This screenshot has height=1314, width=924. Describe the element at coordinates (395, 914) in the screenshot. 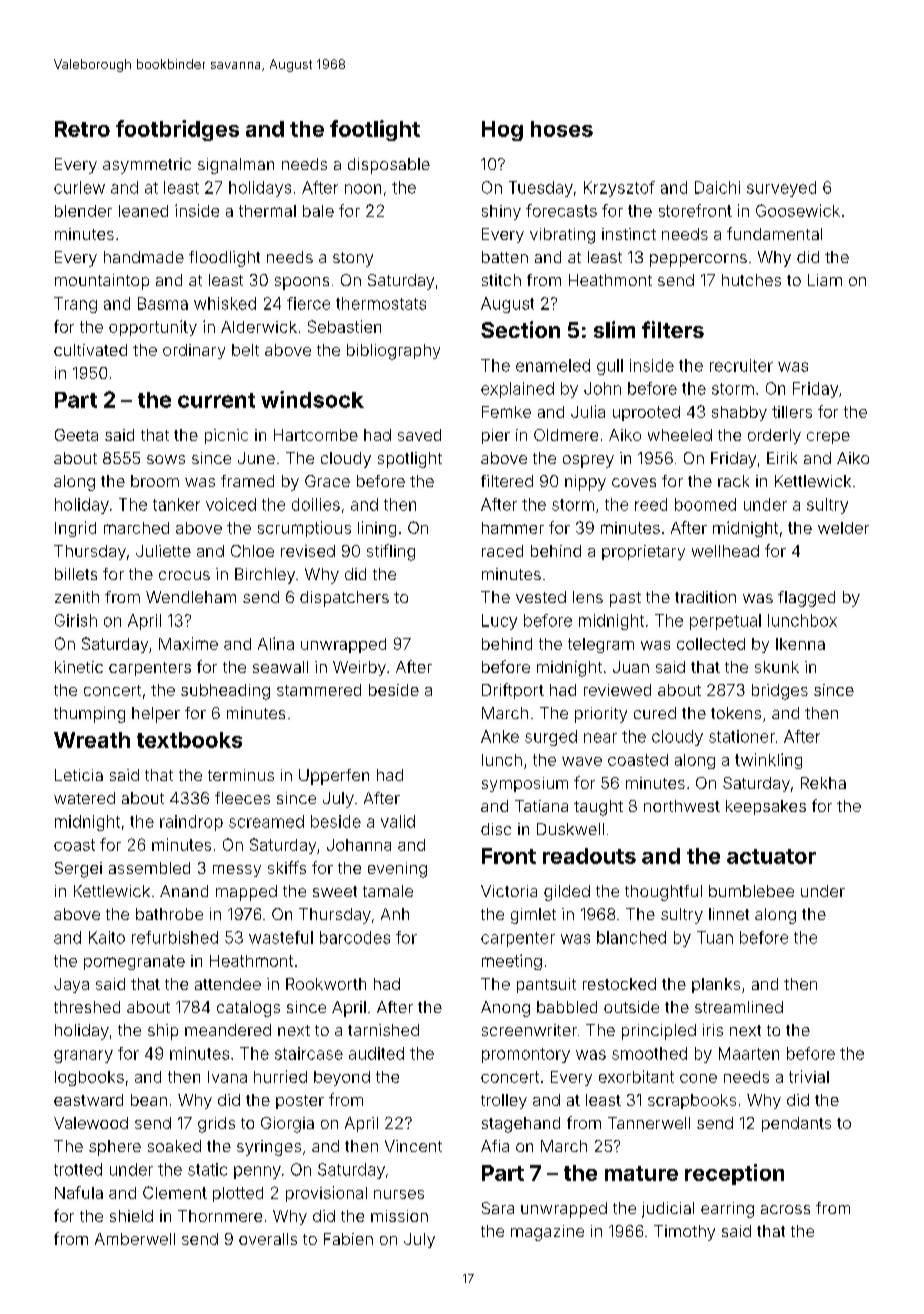

I see `Anh` at that location.
